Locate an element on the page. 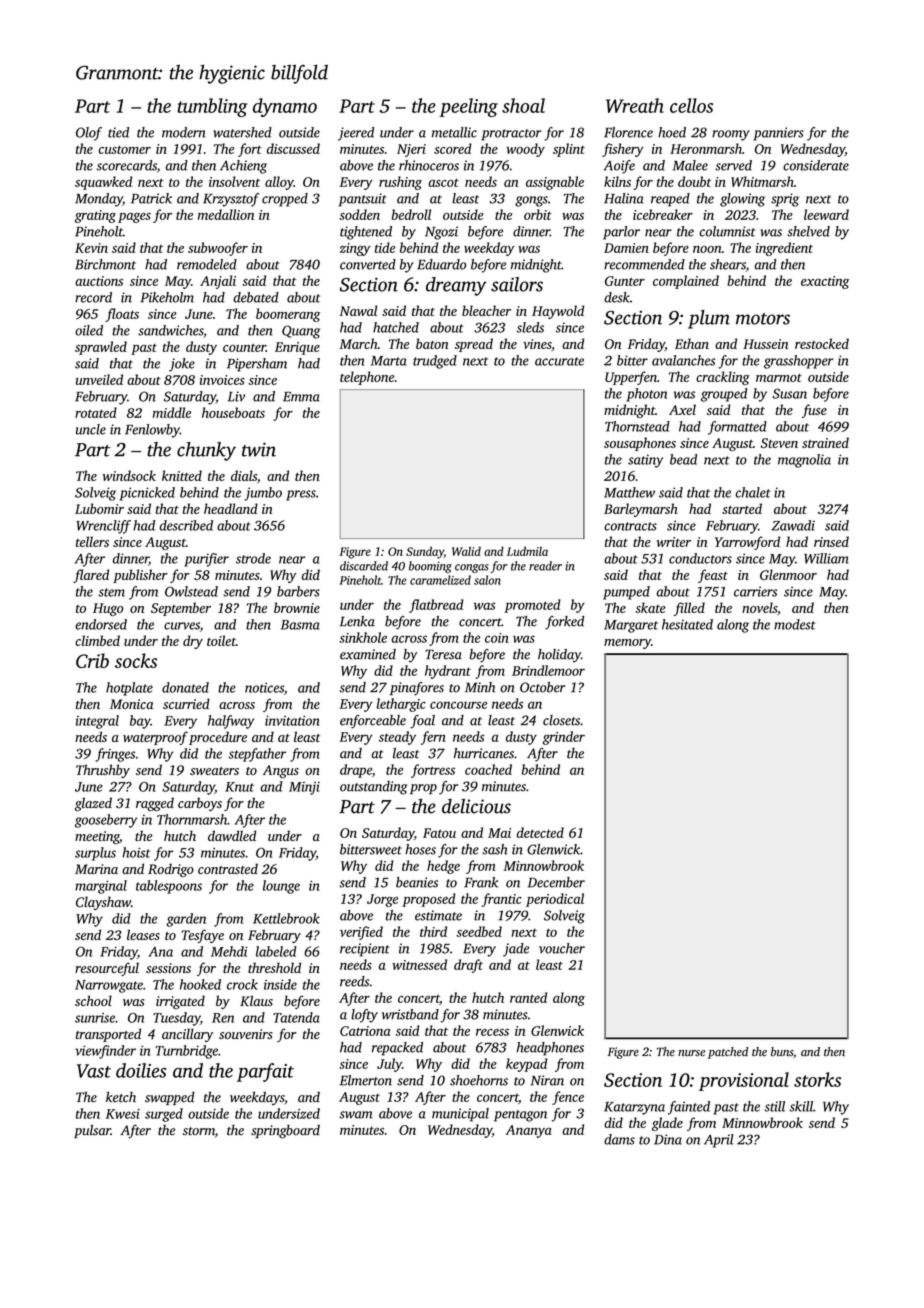 This document has width=924, height=1308. tumbling is located at coordinates (213, 107).
